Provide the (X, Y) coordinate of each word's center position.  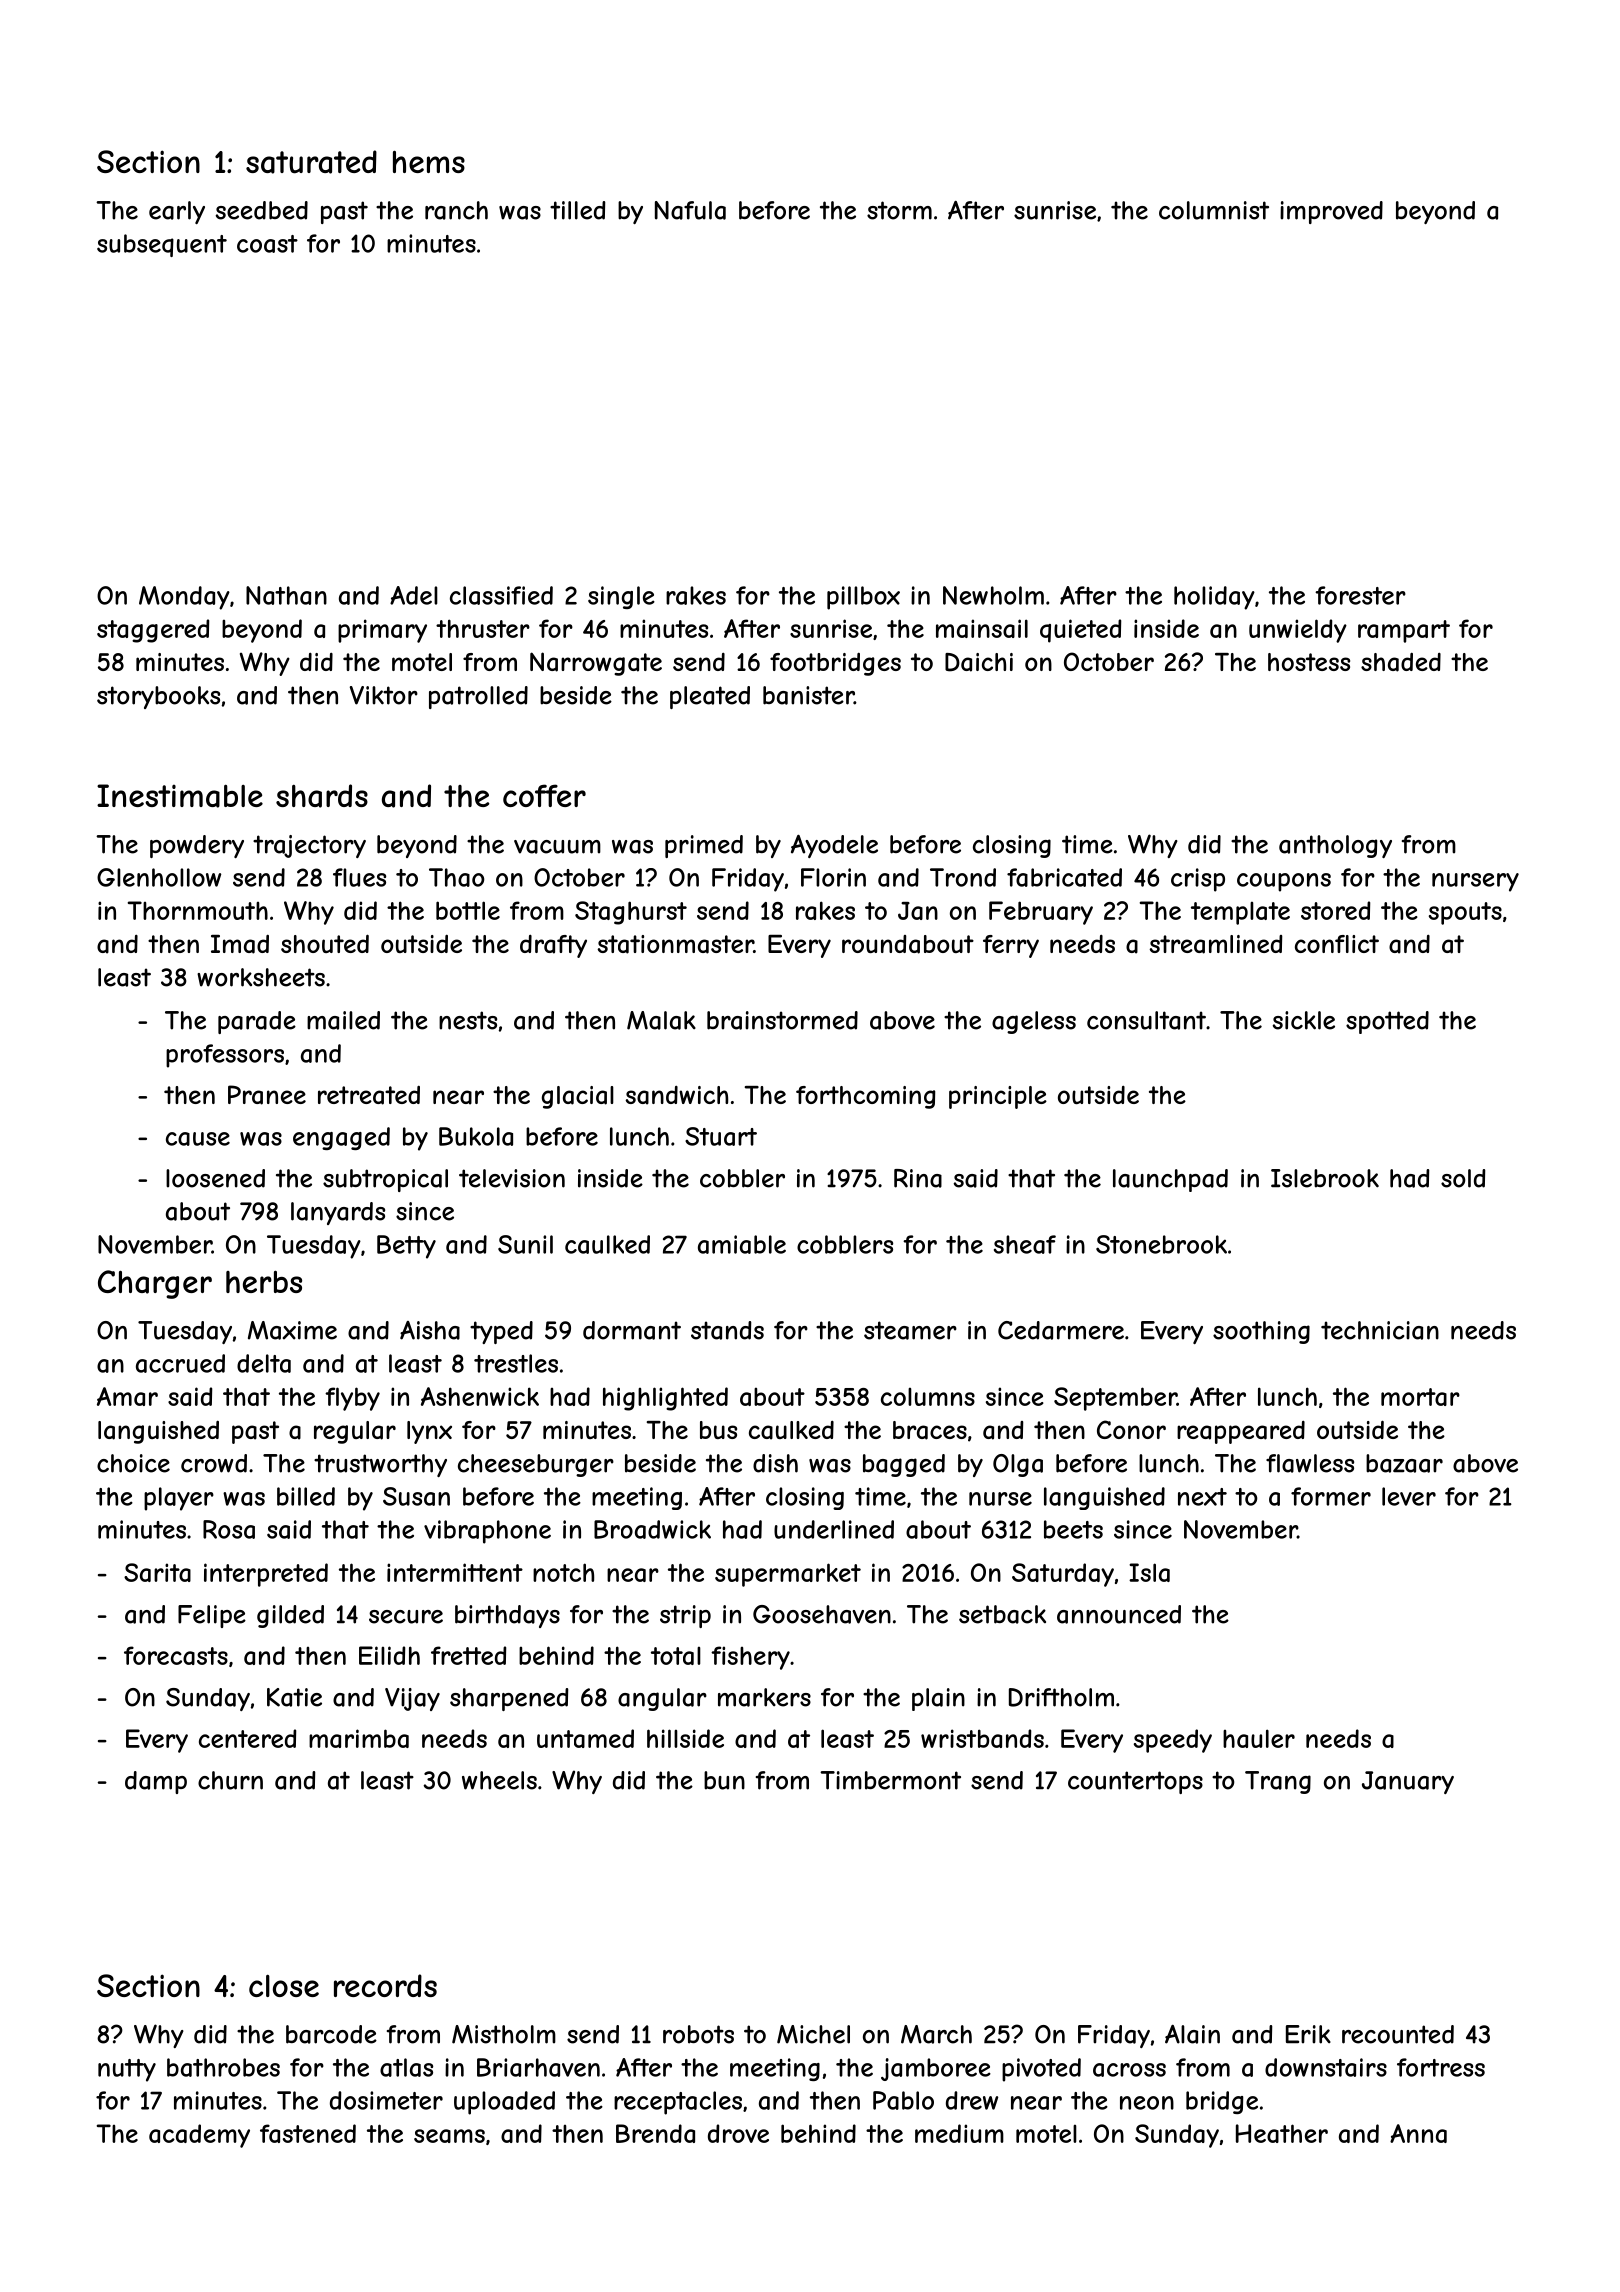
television (512, 1178)
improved (1331, 212)
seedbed (262, 210)
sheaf (1025, 1244)
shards (322, 796)
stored (1335, 910)
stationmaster (675, 944)
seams (449, 2136)
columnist (1214, 210)
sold (1463, 1178)
